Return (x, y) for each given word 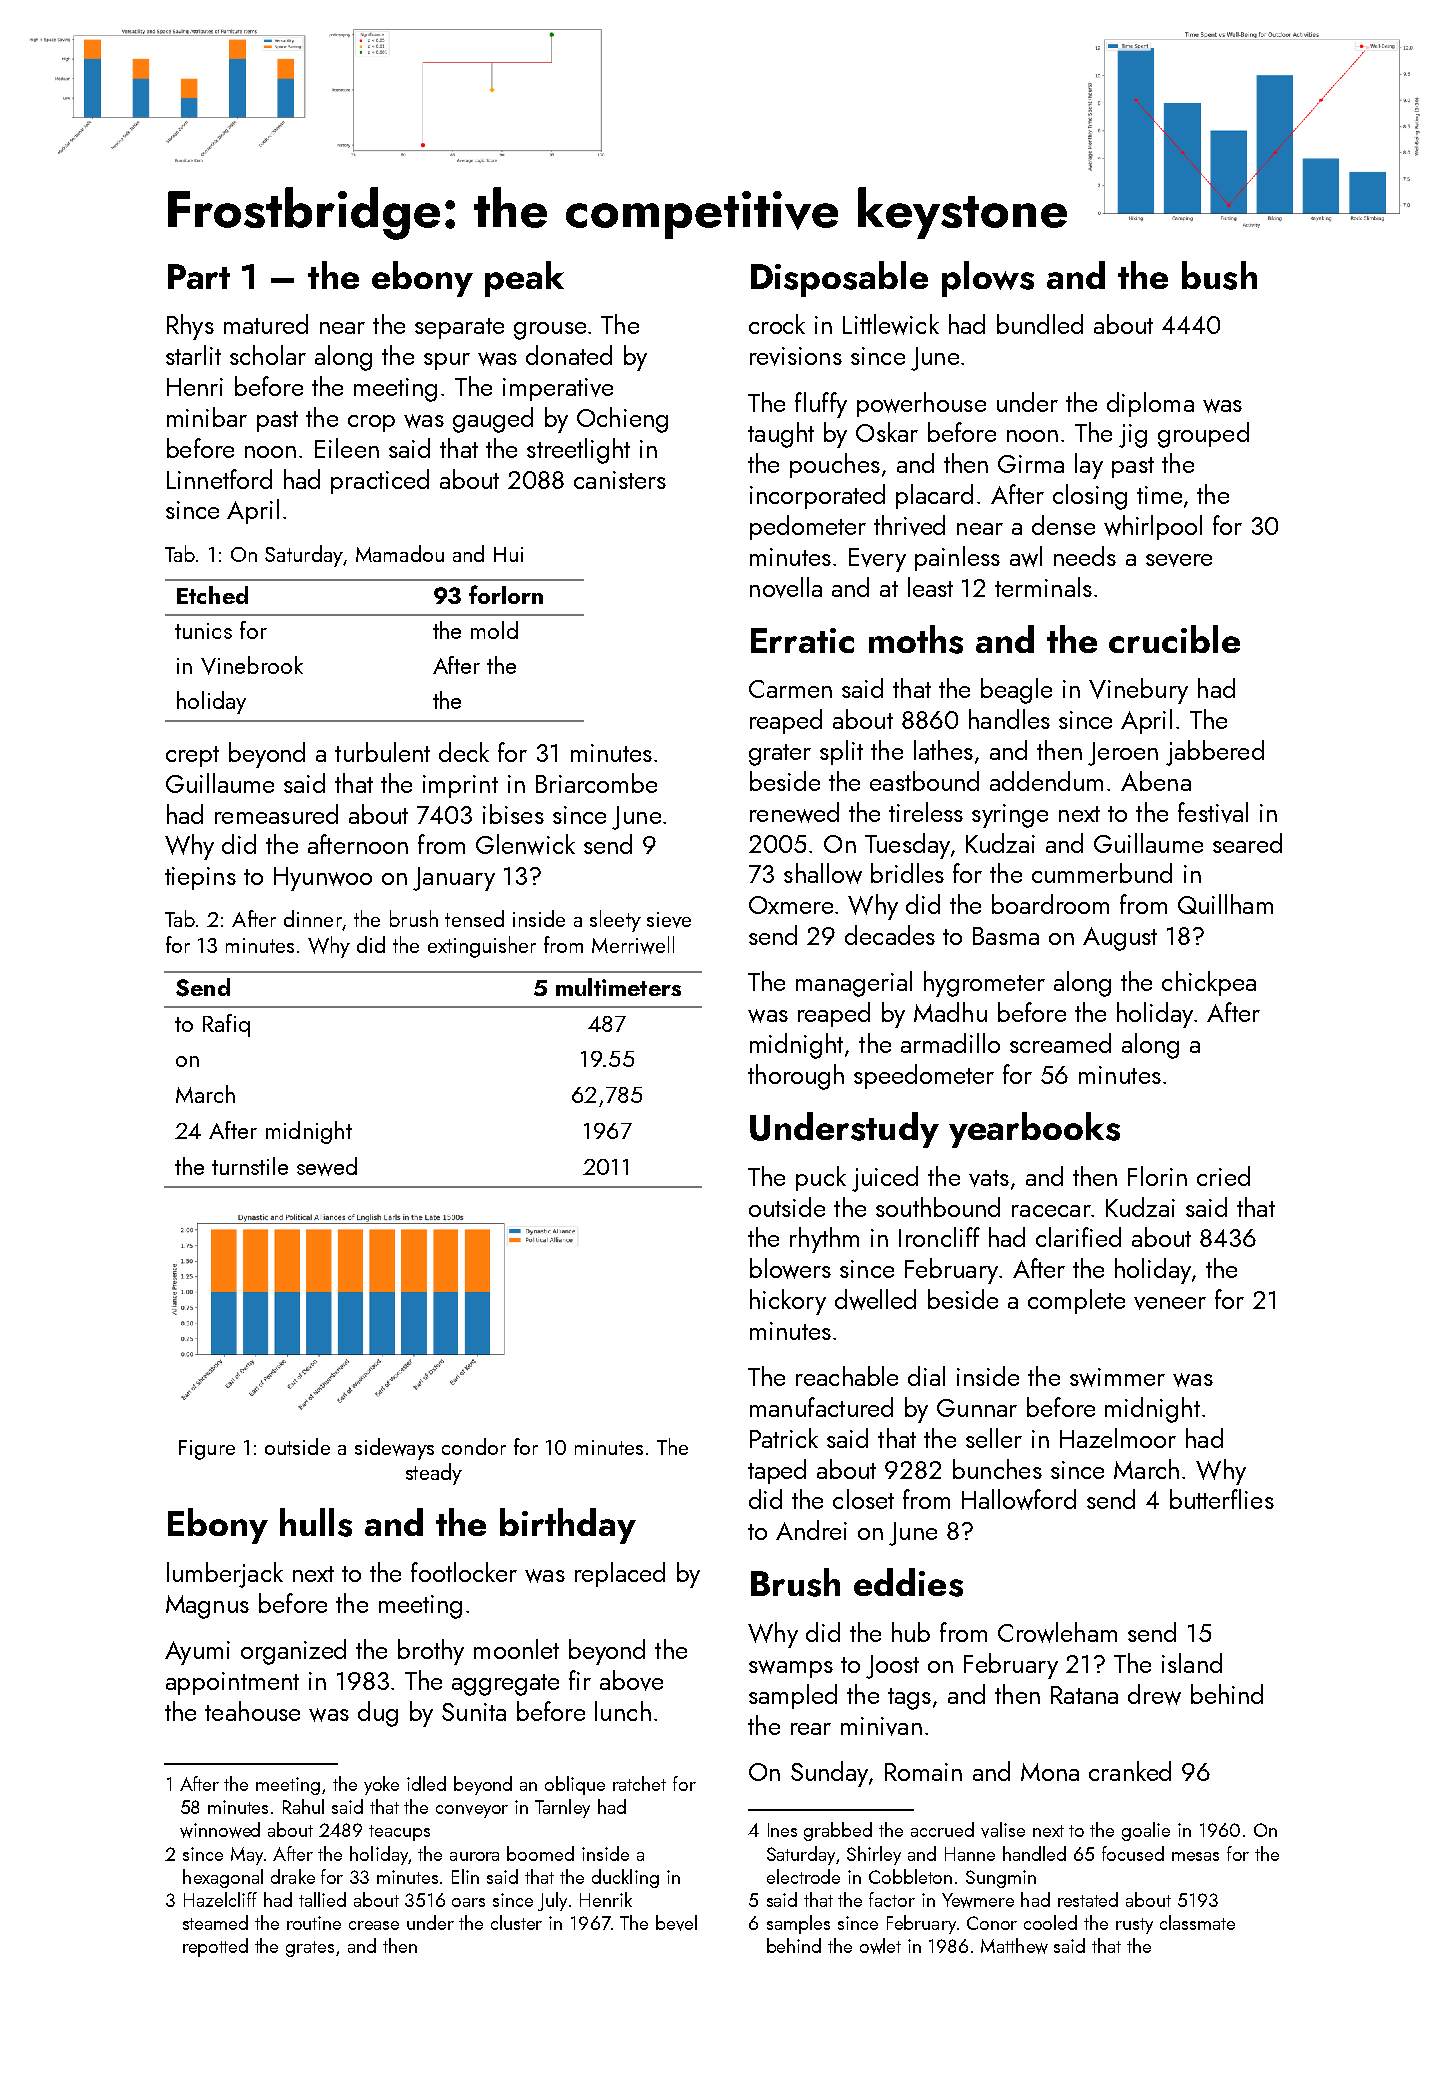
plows (988, 279)
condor (474, 1446)
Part (199, 276)
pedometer (808, 527)
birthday (568, 1526)
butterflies (1222, 1499)
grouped (1203, 435)
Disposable (839, 279)
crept (192, 756)
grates (310, 1949)
